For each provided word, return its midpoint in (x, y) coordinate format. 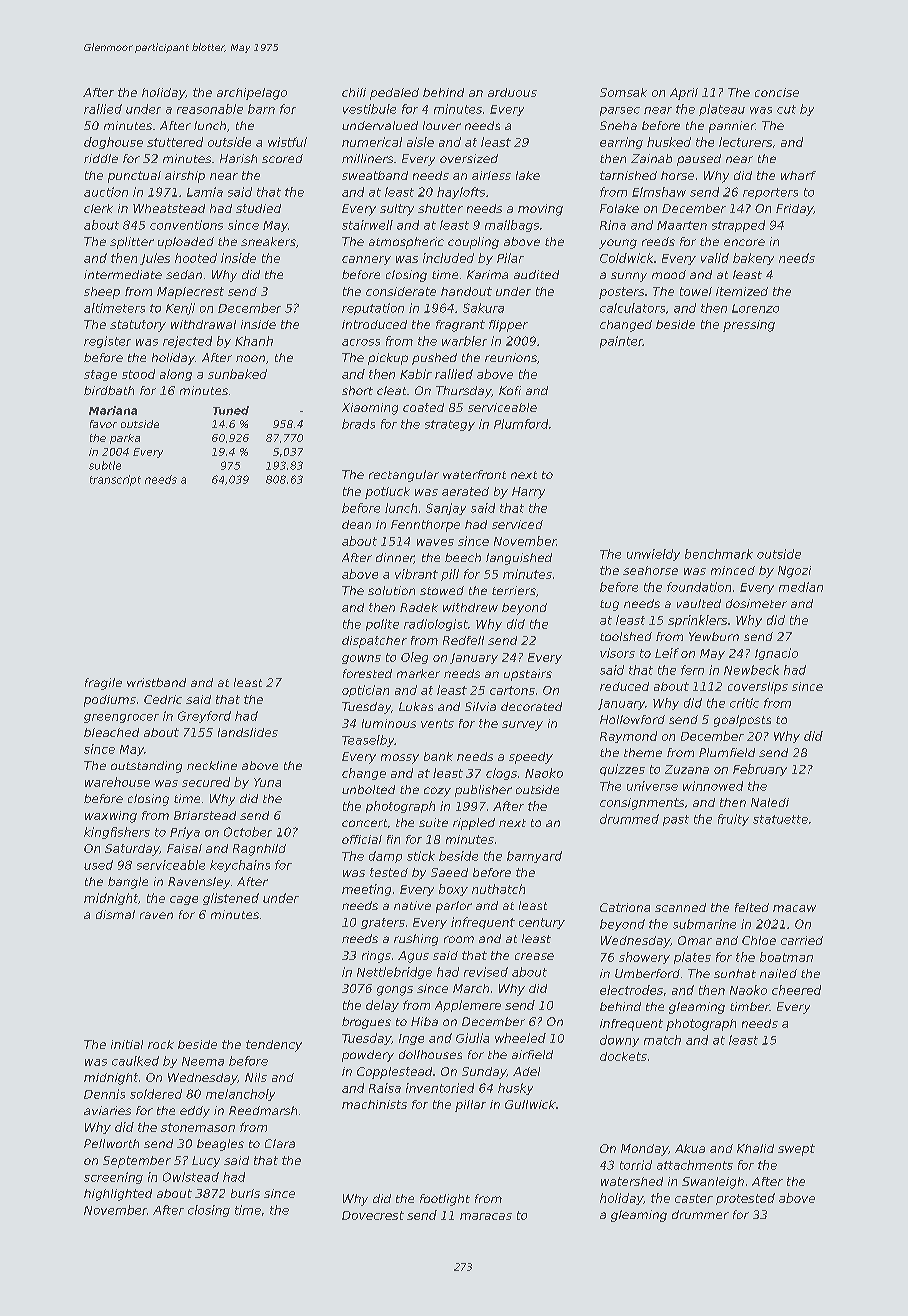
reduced (624, 686)
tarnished (628, 175)
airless (491, 175)
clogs (501, 774)
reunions (511, 357)
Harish (238, 158)
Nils (256, 1077)
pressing (749, 326)
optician (365, 691)
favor (103, 424)
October (248, 832)
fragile (103, 684)
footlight (445, 1200)
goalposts (742, 721)
